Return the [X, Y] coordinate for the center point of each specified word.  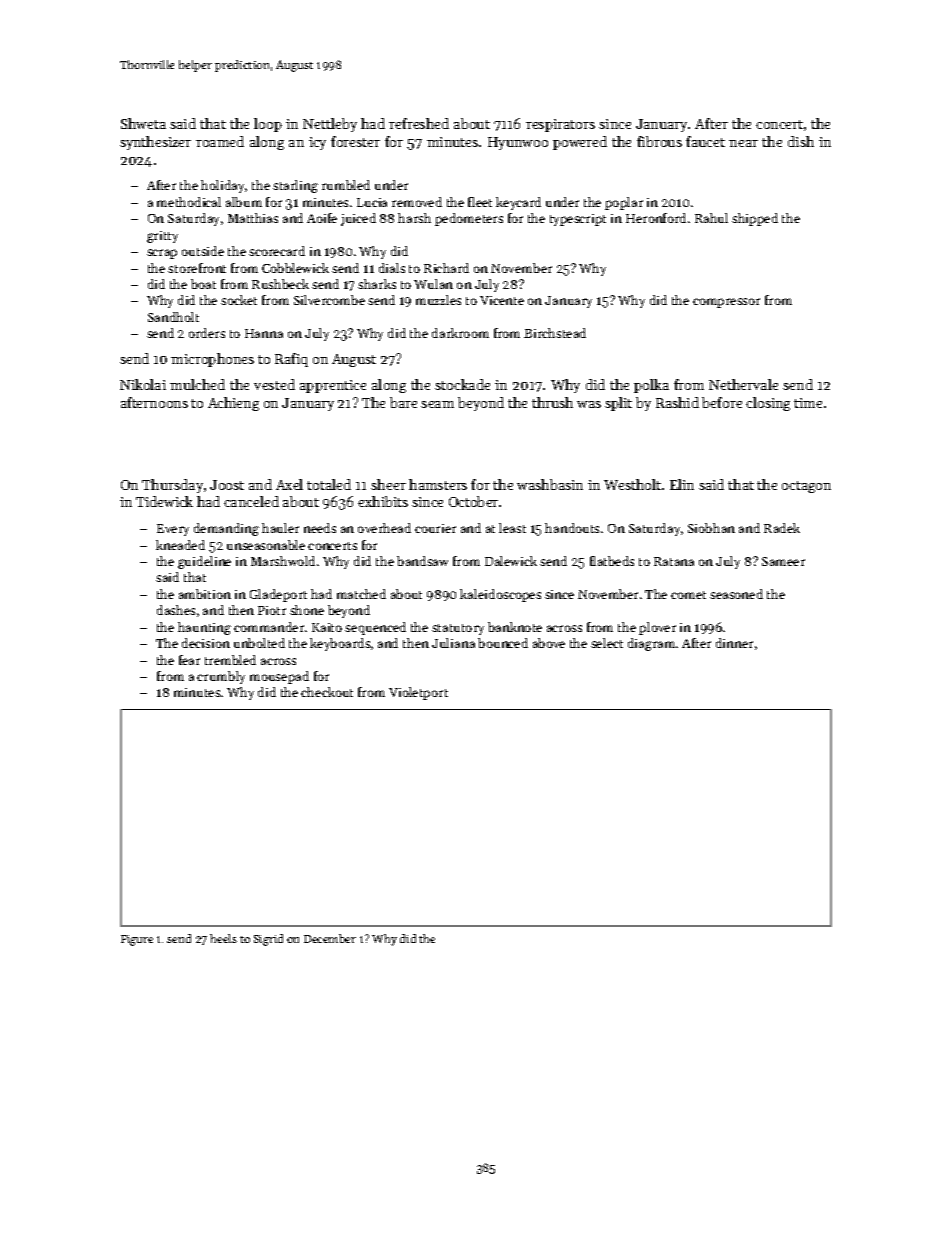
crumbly [221, 677]
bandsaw [422, 561]
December [330, 938]
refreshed [419, 123]
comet [688, 595]
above [549, 643]
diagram [651, 644]
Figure [137, 940]
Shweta [143, 123]
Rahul [711, 218]
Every [173, 530]
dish [801, 141]
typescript [578, 220]
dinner [734, 643]
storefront [197, 268]
